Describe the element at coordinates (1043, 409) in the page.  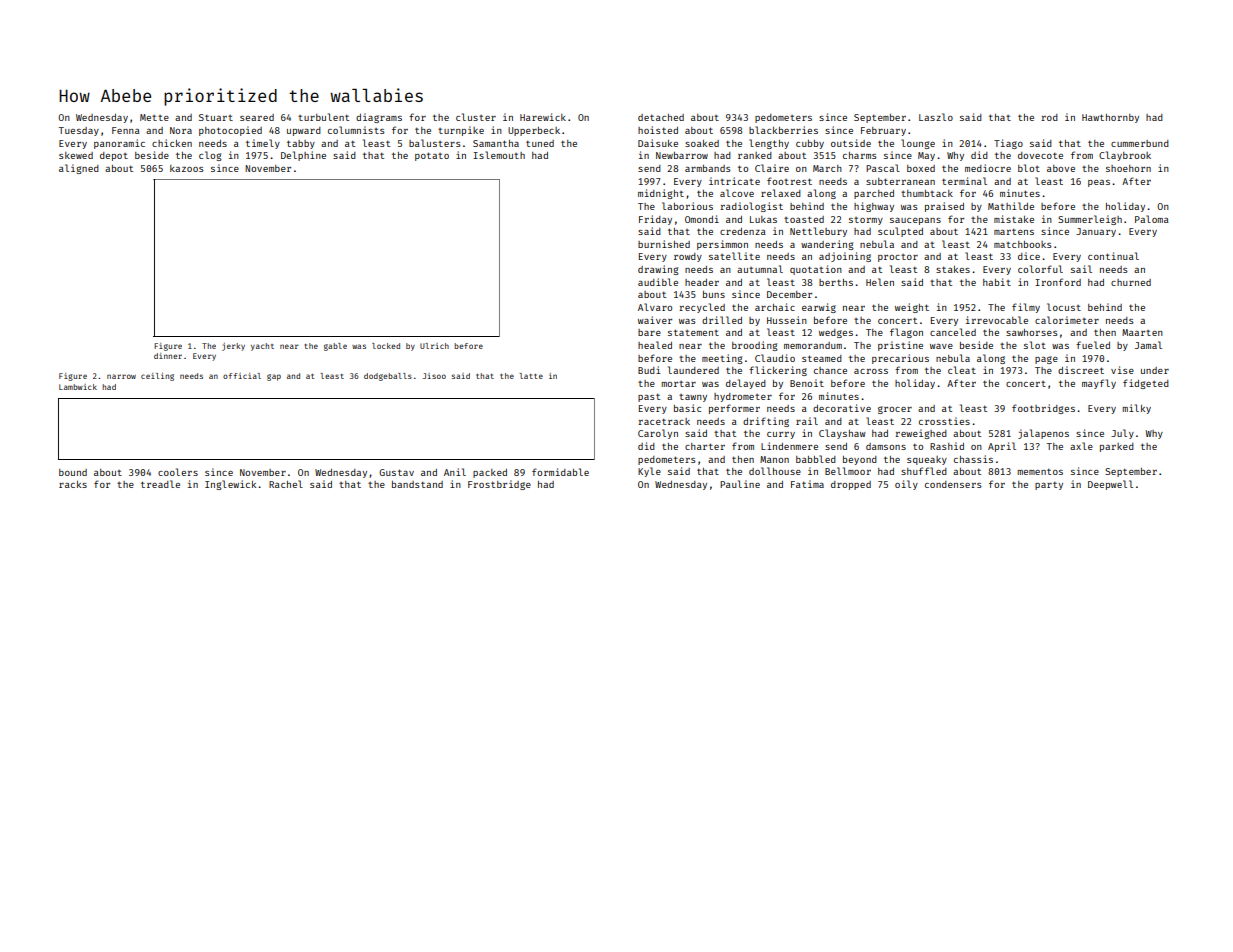
I see `footbridges` at that location.
